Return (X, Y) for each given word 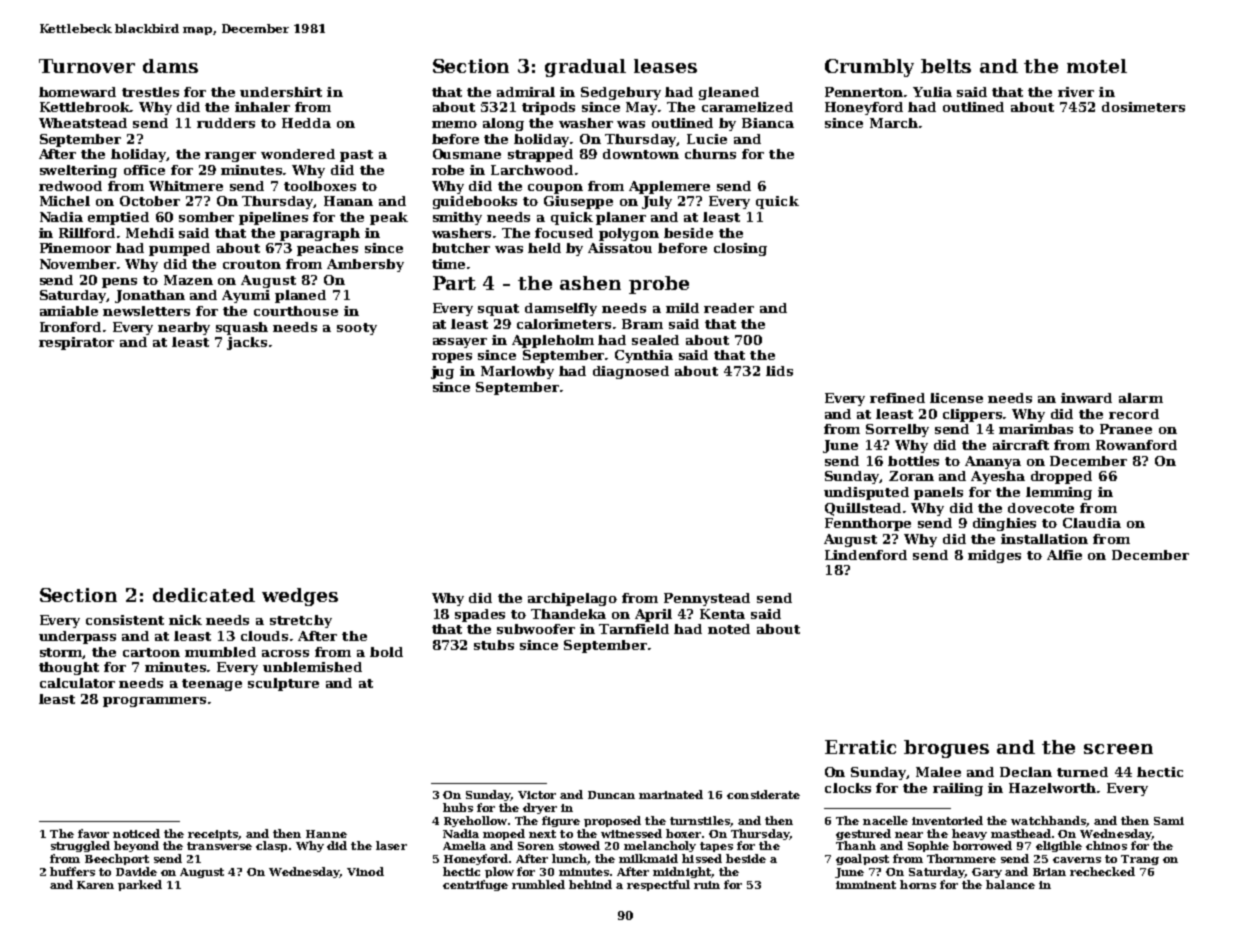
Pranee (1126, 429)
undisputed (866, 493)
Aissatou (620, 248)
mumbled (220, 652)
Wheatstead (83, 123)
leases (665, 66)
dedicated (204, 595)
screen (1118, 749)
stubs (494, 645)
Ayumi (246, 296)
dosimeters (1143, 107)
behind (590, 884)
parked (140, 885)
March (894, 123)
